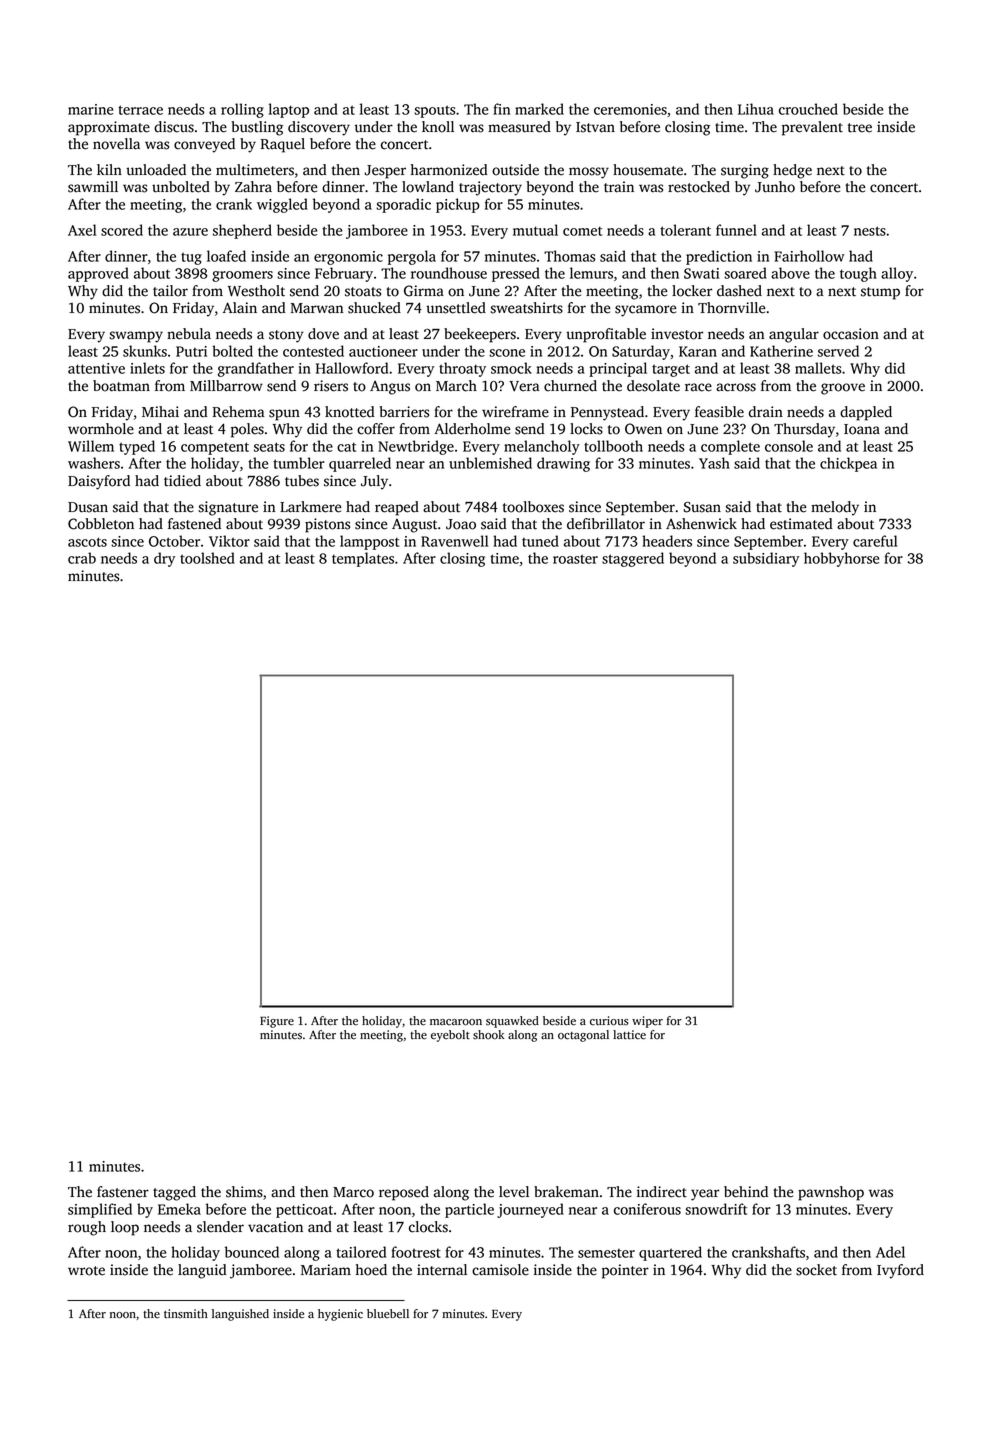 This screenshot has height=1440, width=994. What do you see at coordinates (808, 109) in the screenshot?
I see `crouched` at bounding box center [808, 109].
